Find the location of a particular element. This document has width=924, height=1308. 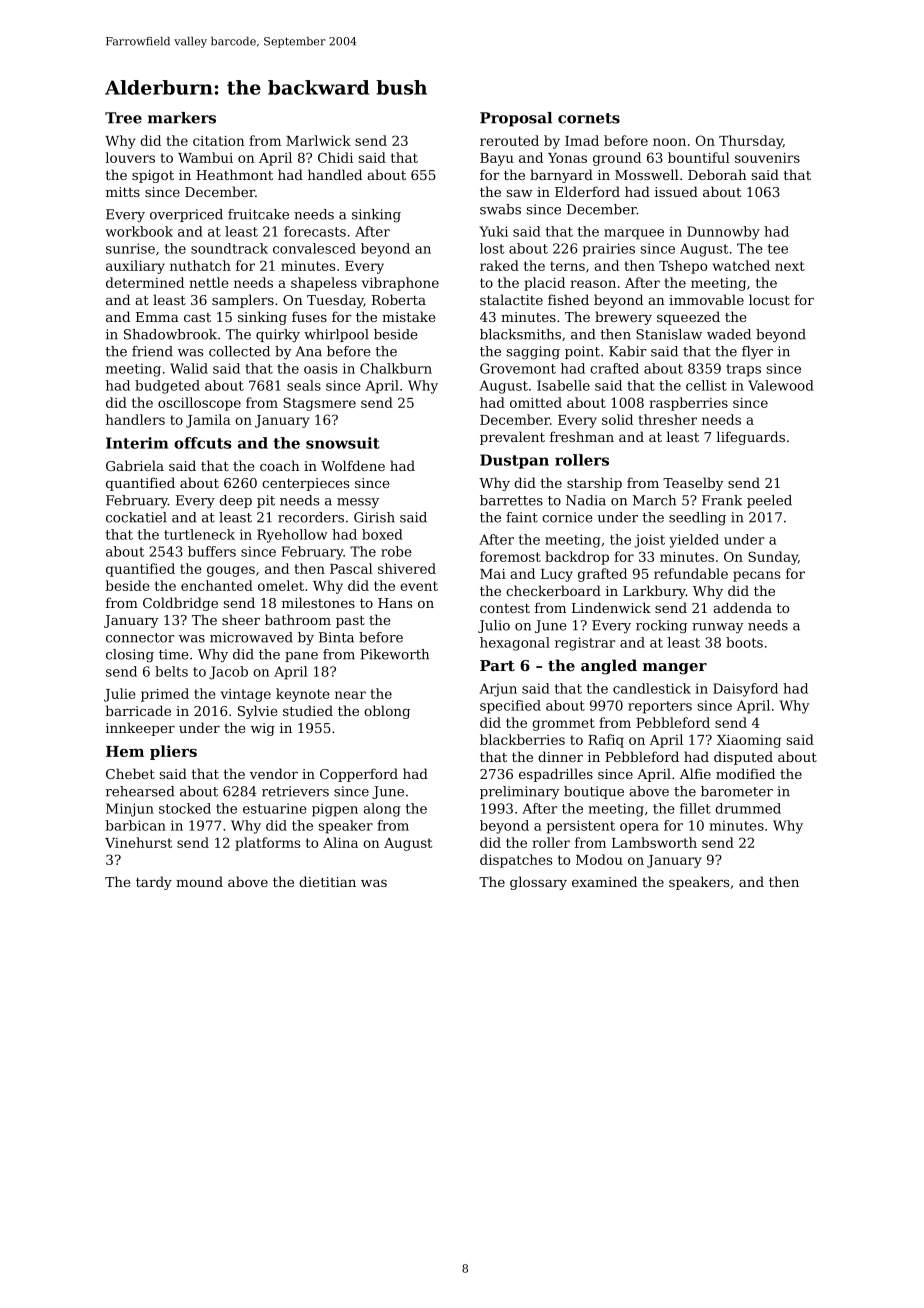

runway is located at coordinates (718, 628).
